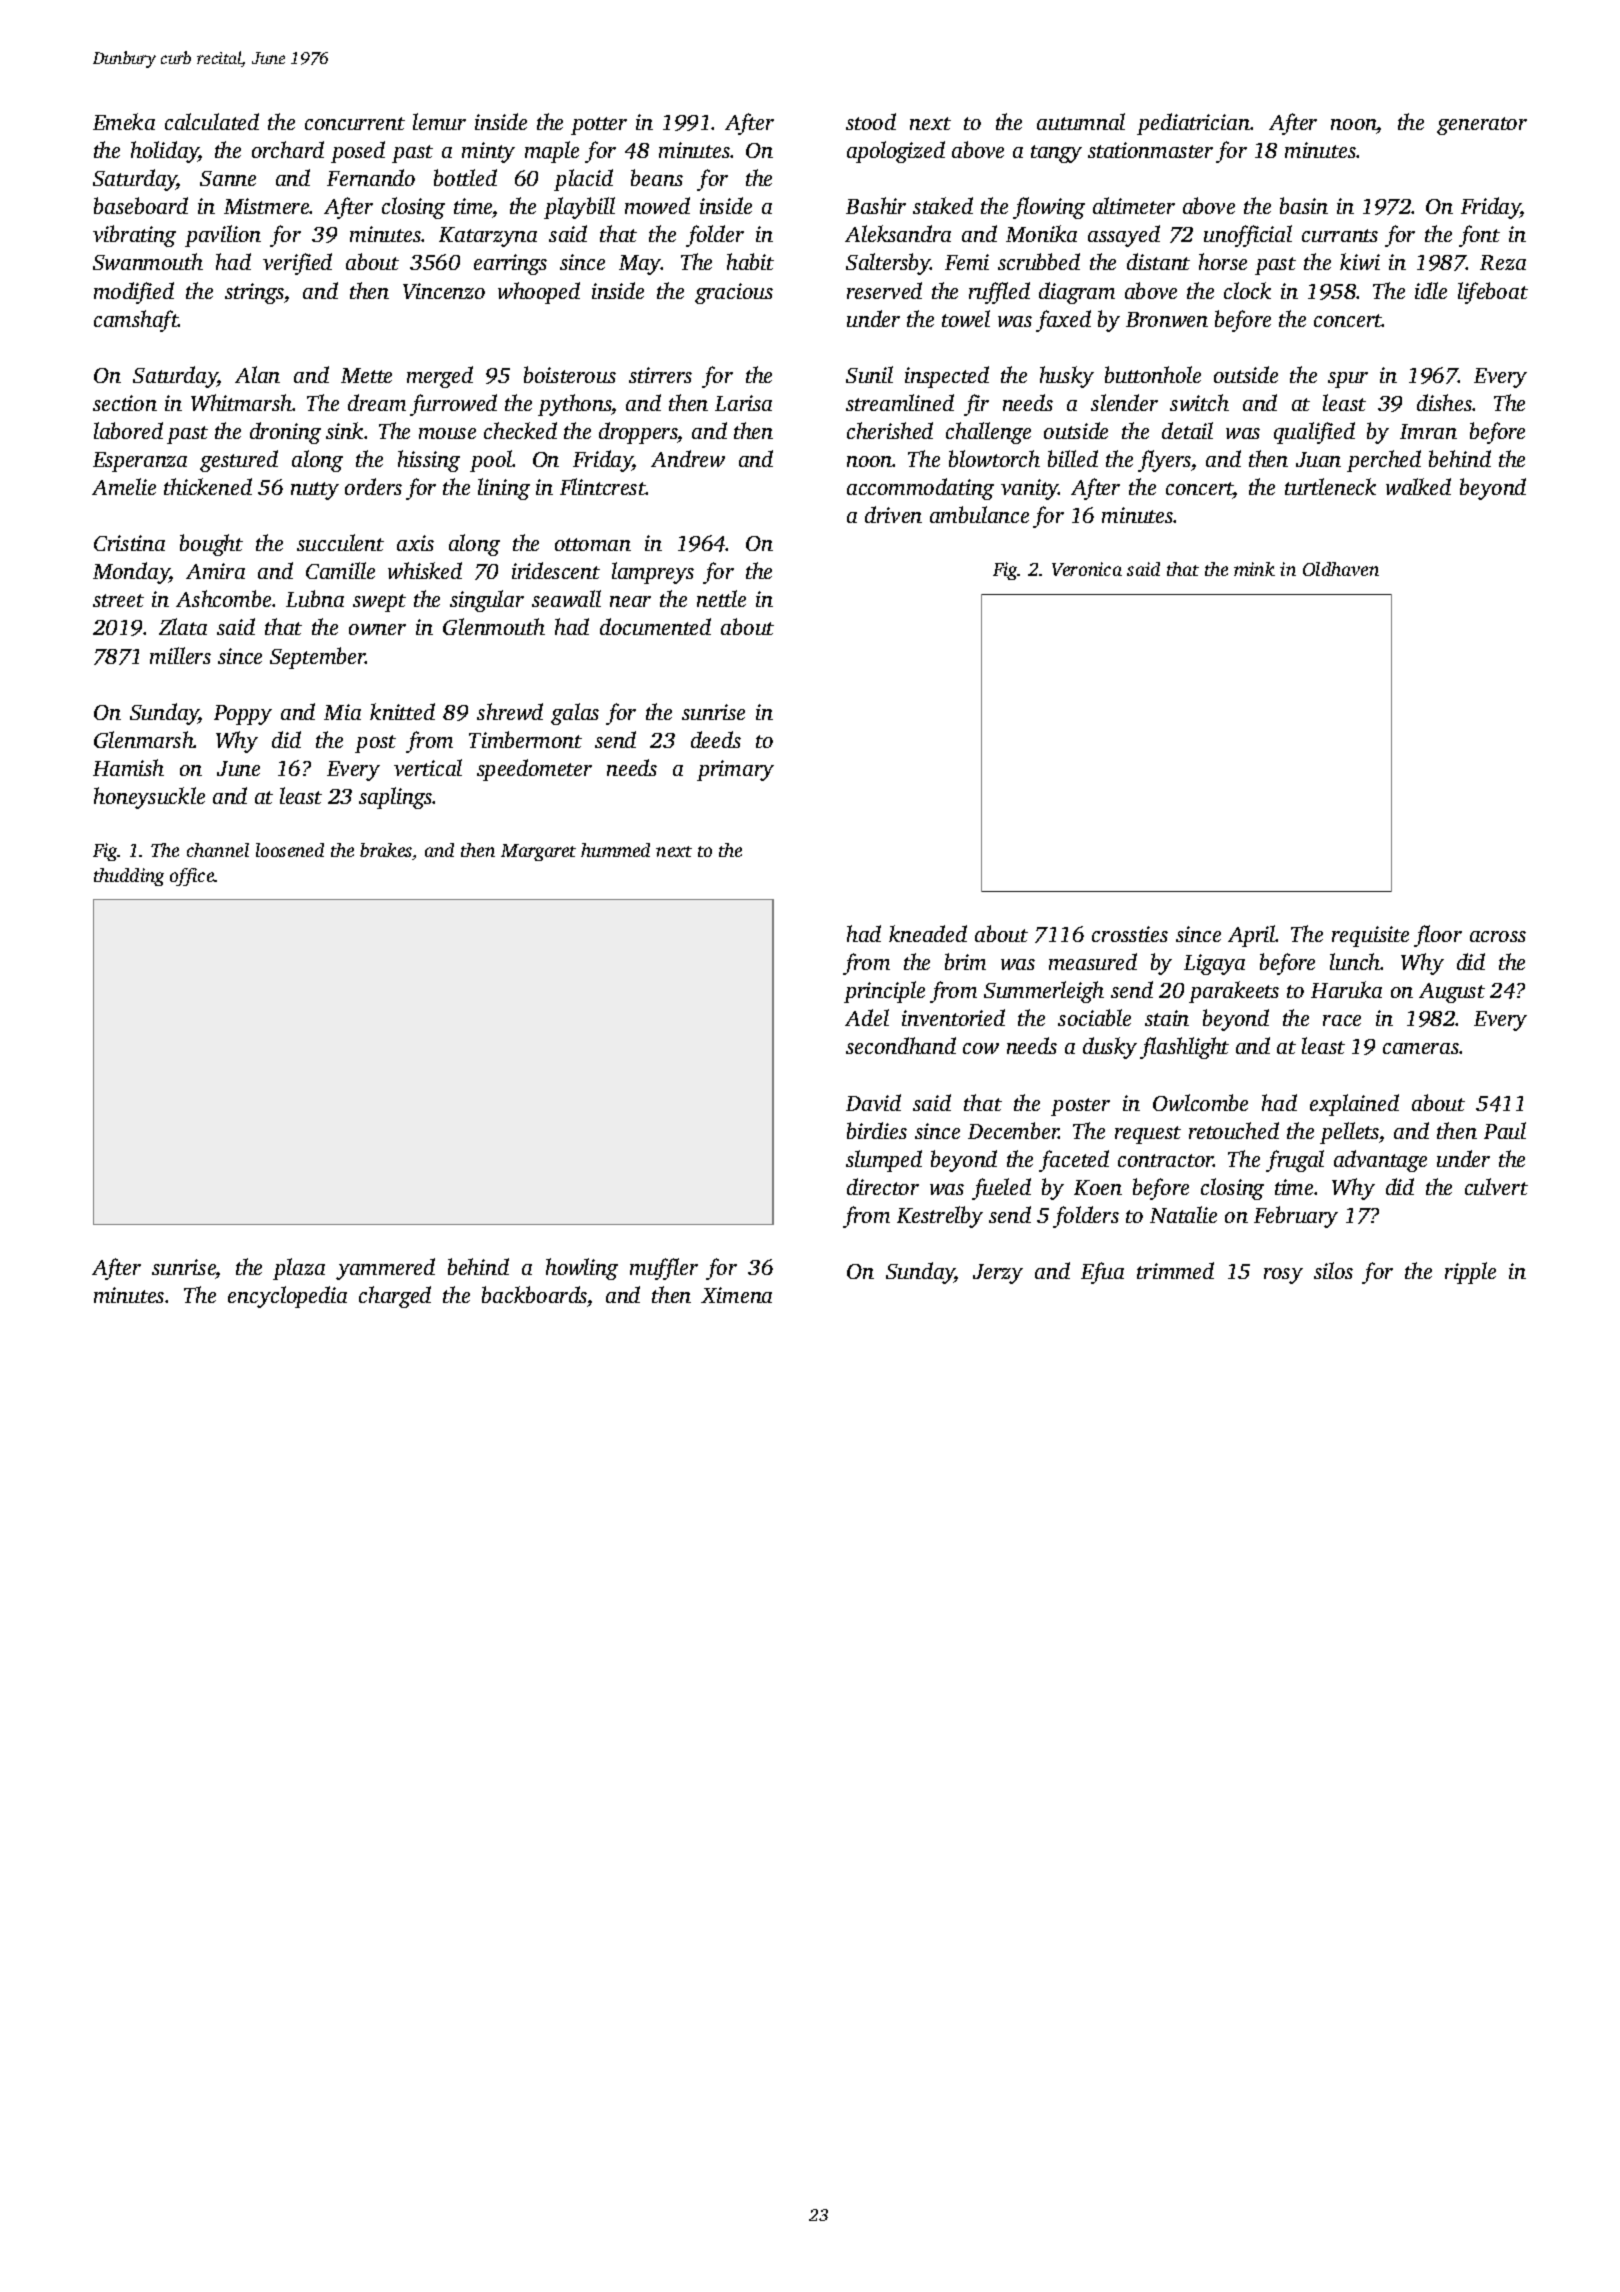 The image size is (1620, 2292). Describe the element at coordinates (735, 770) in the page. I see `primary` at that location.
